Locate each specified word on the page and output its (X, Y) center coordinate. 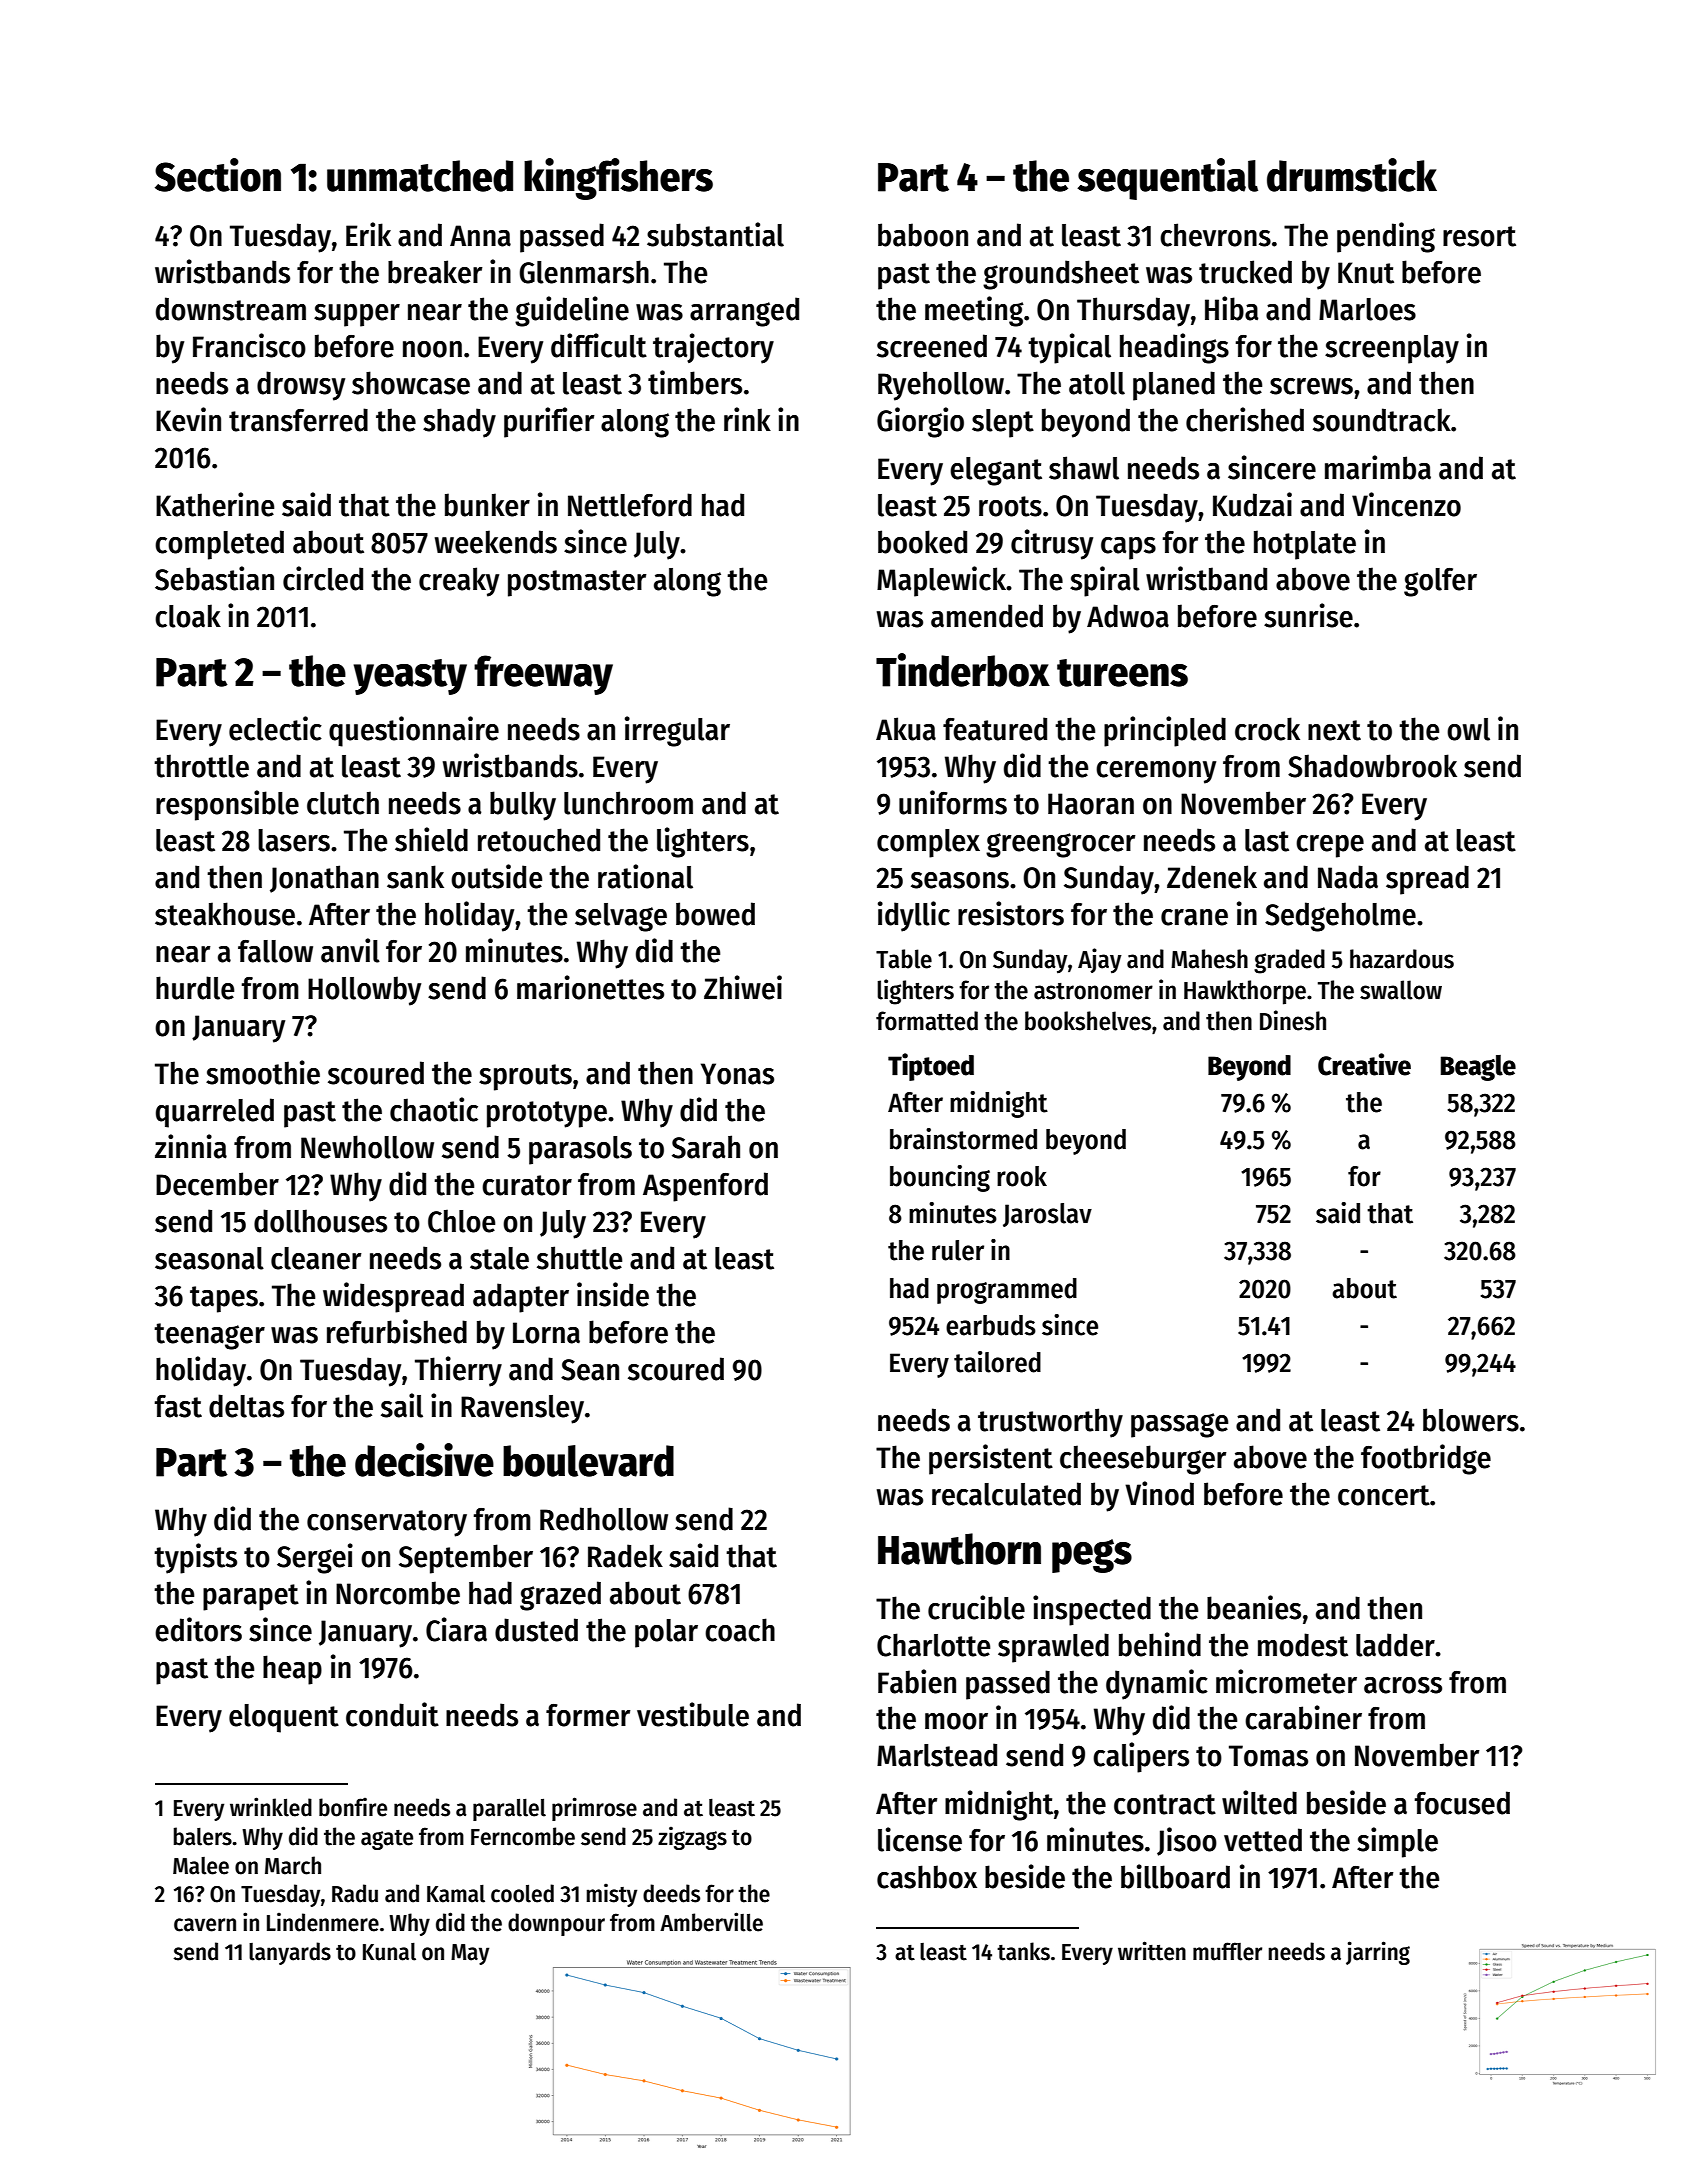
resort (1479, 236)
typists (195, 1558)
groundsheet (1061, 275)
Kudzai (1252, 504)
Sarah (706, 1147)
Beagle (1478, 1068)
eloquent (284, 1718)
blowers (1471, 1420)
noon (432, 349)
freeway (543, 675)
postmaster (577, 583)
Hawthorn (959, 1549)
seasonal (209, 1258)
